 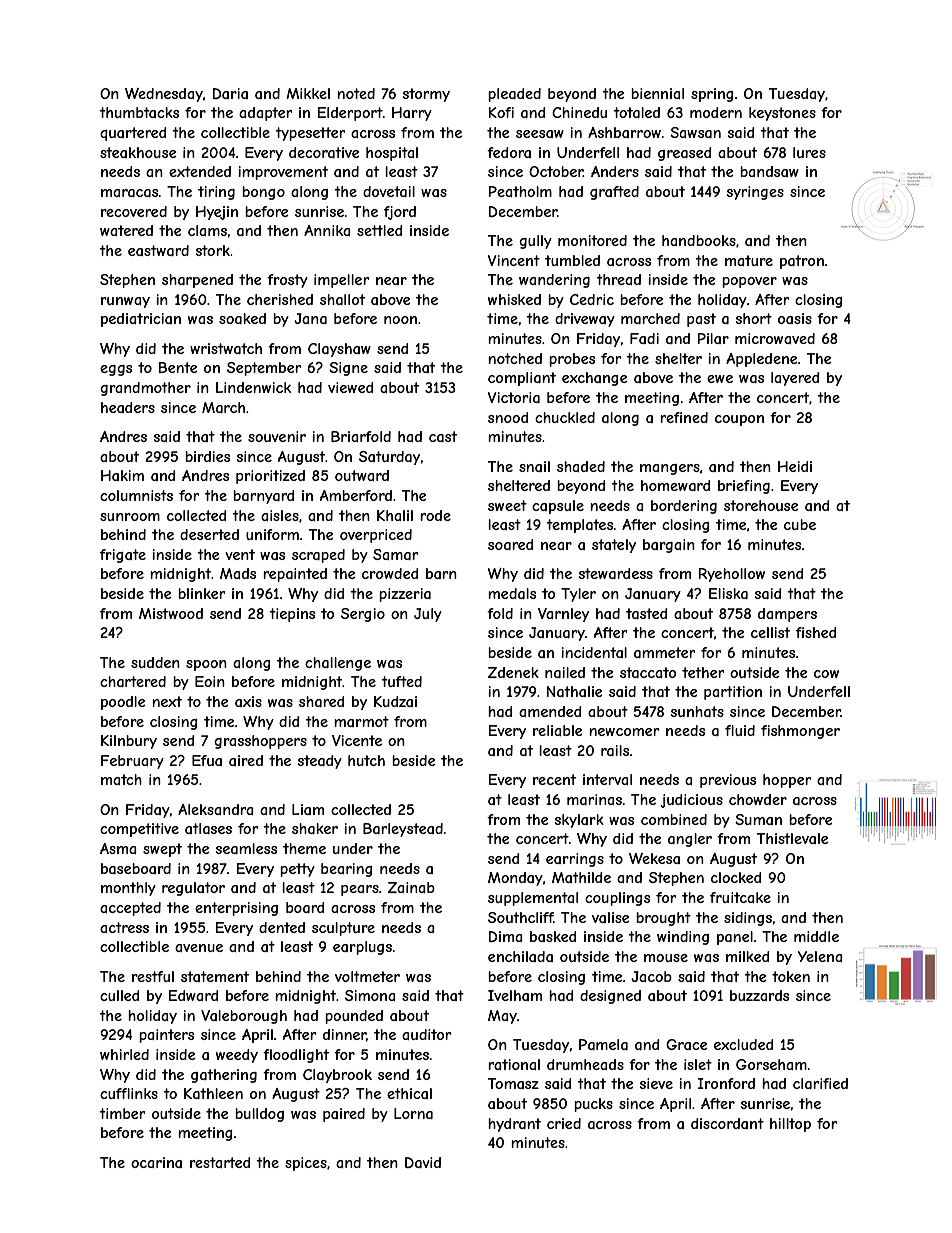 What do you see at coordinates (283, 173) in the image?
I see `improvement` at bounding box center [283, 173].
